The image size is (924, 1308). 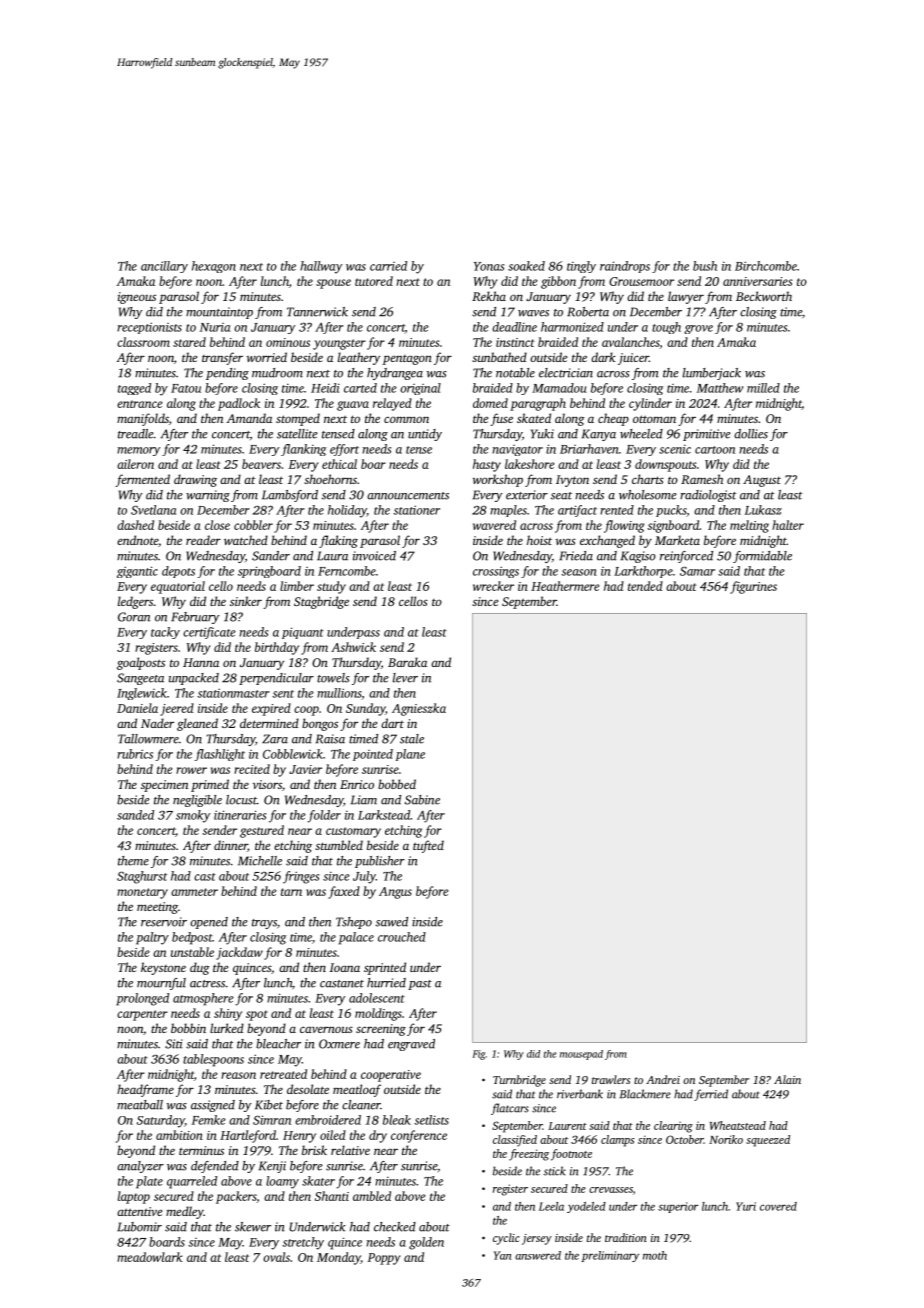 I want to click on bobbin, so click(x=188, y=1028).
